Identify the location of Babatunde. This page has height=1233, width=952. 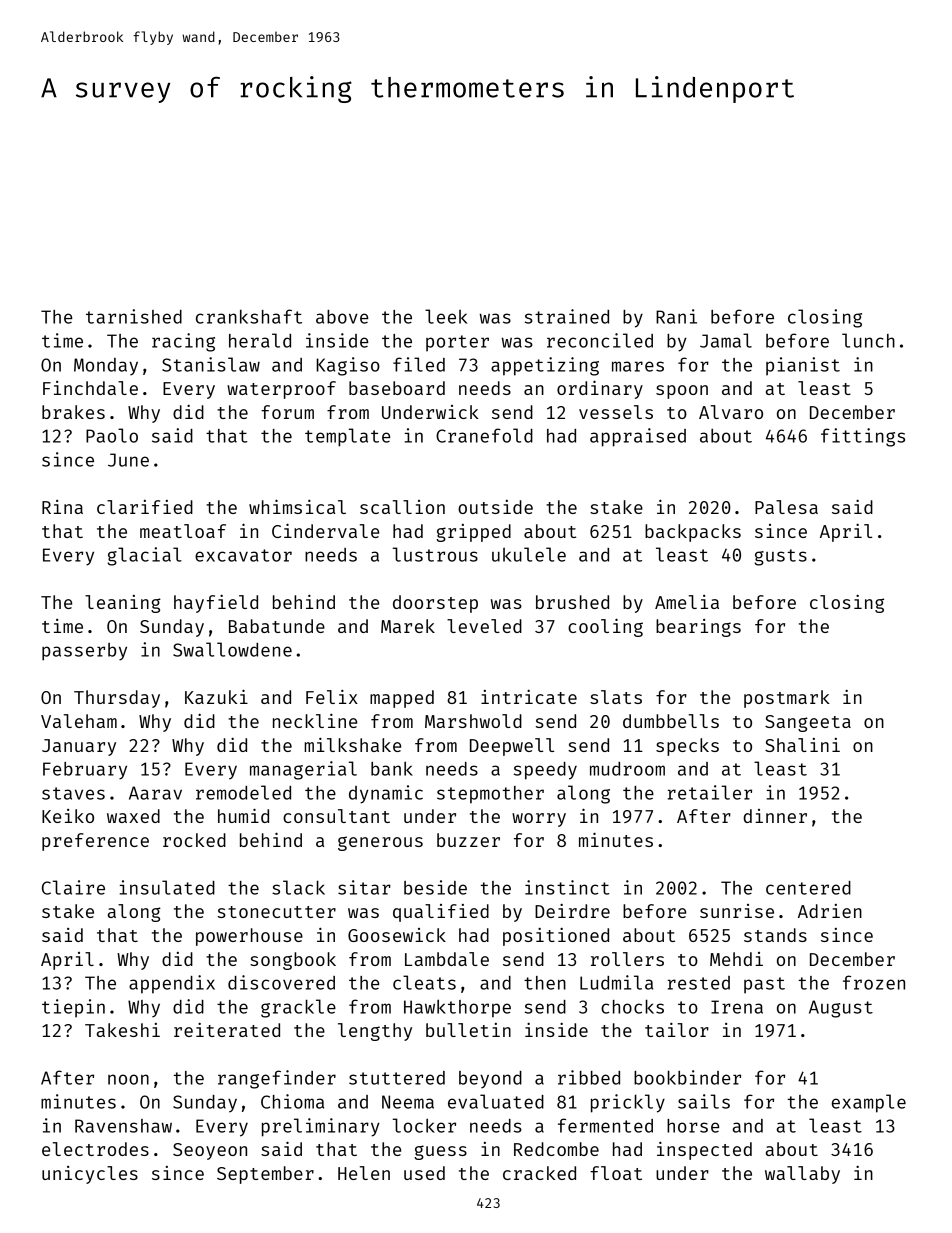
(277, 626).
